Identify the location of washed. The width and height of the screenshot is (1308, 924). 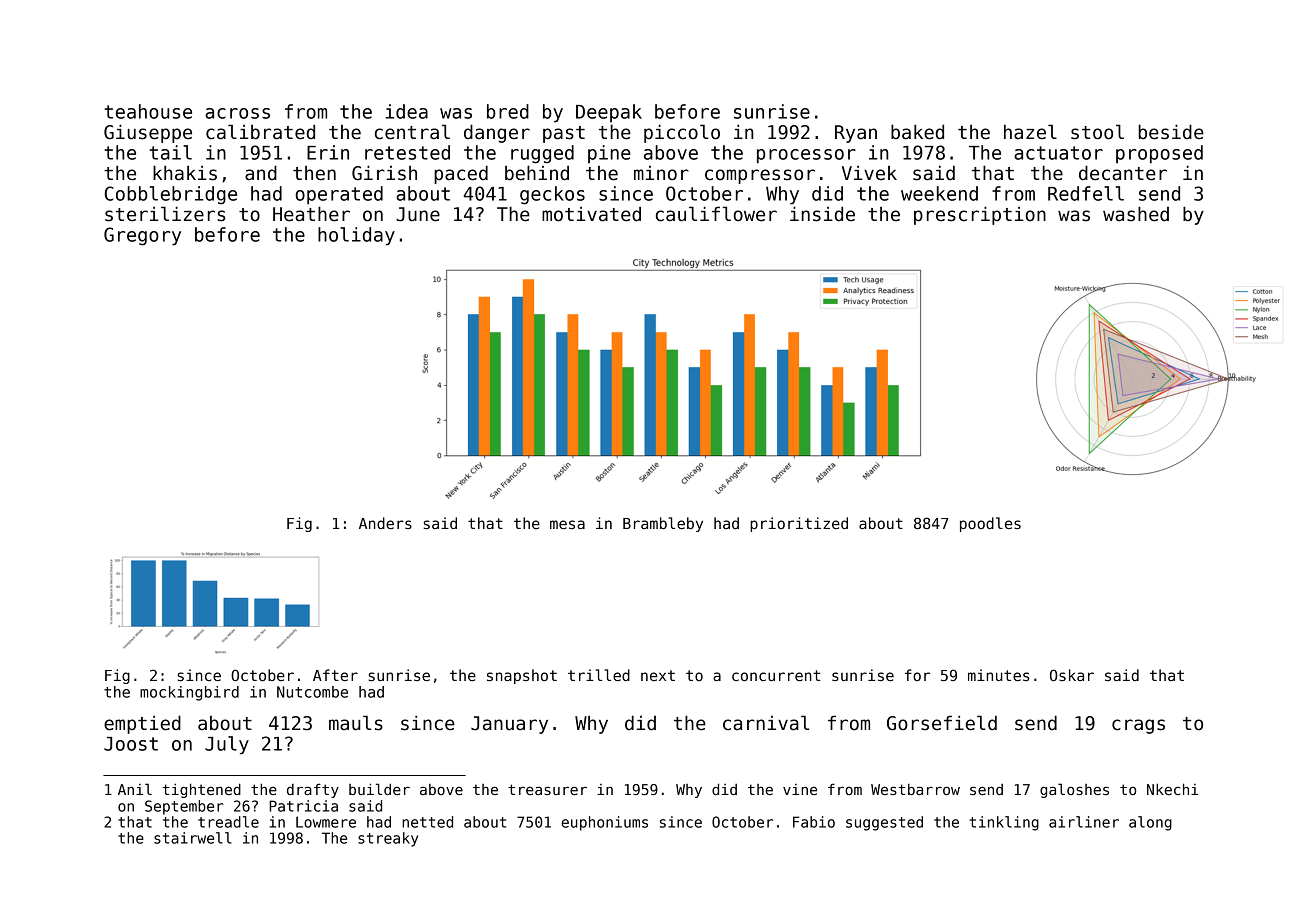
(1136, 214).
